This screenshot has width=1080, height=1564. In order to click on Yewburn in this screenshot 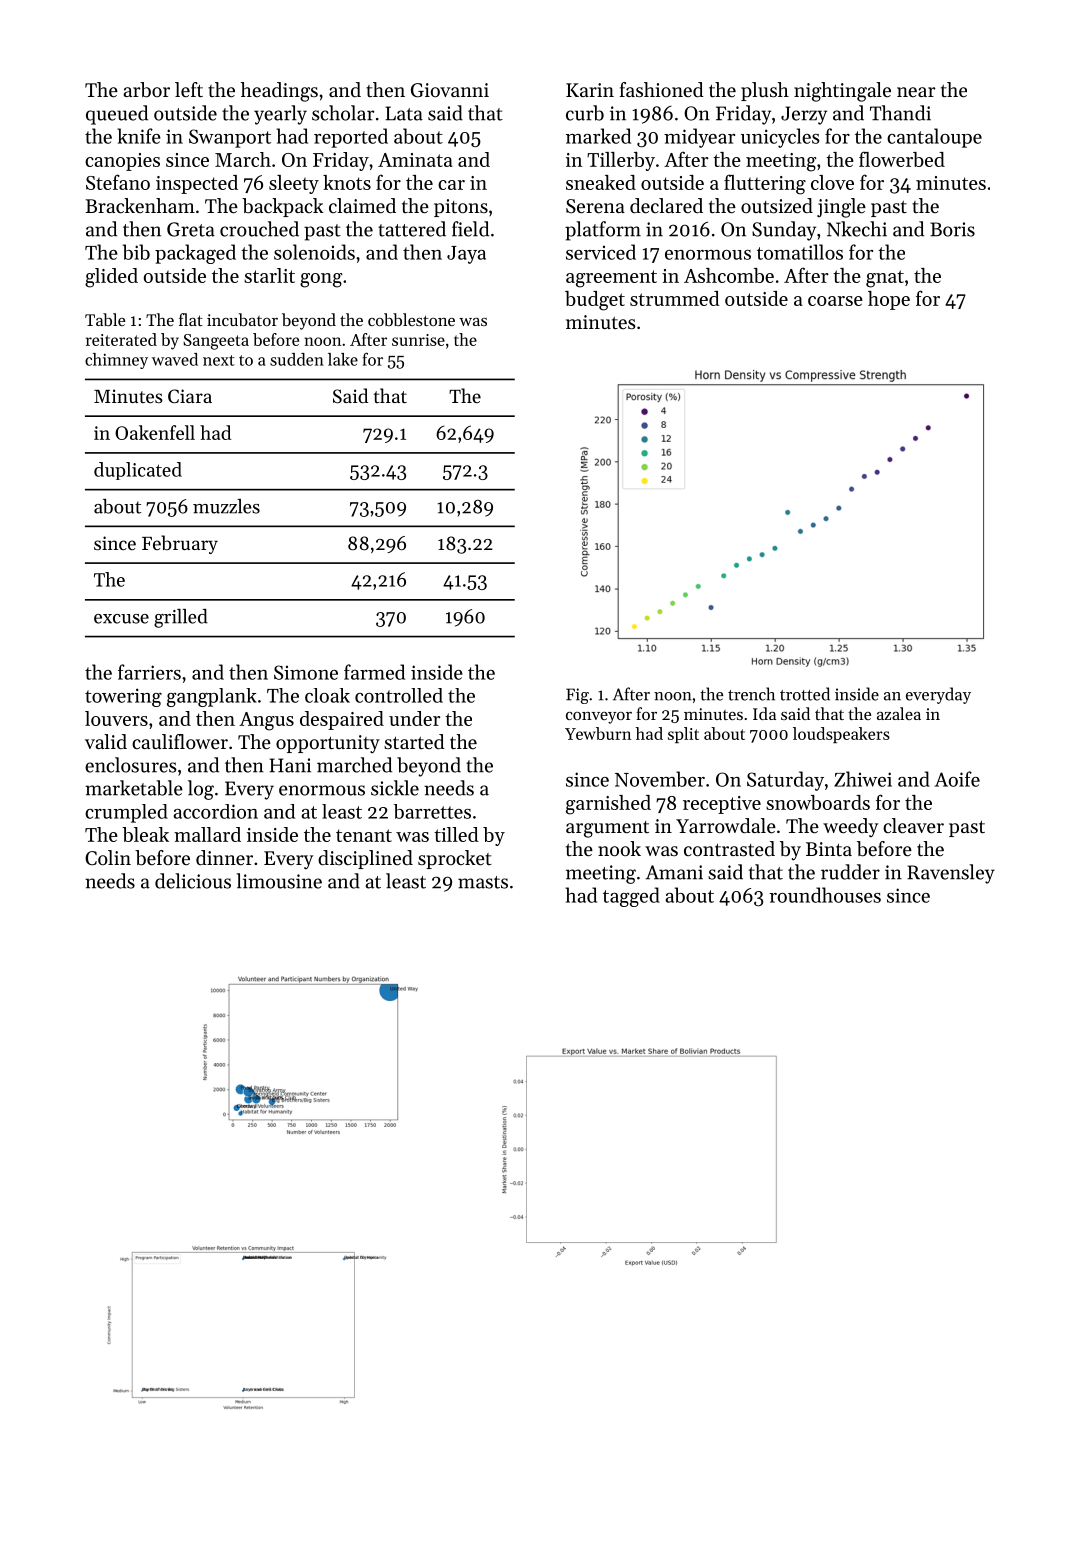, I will do `click(598, 733)`.
